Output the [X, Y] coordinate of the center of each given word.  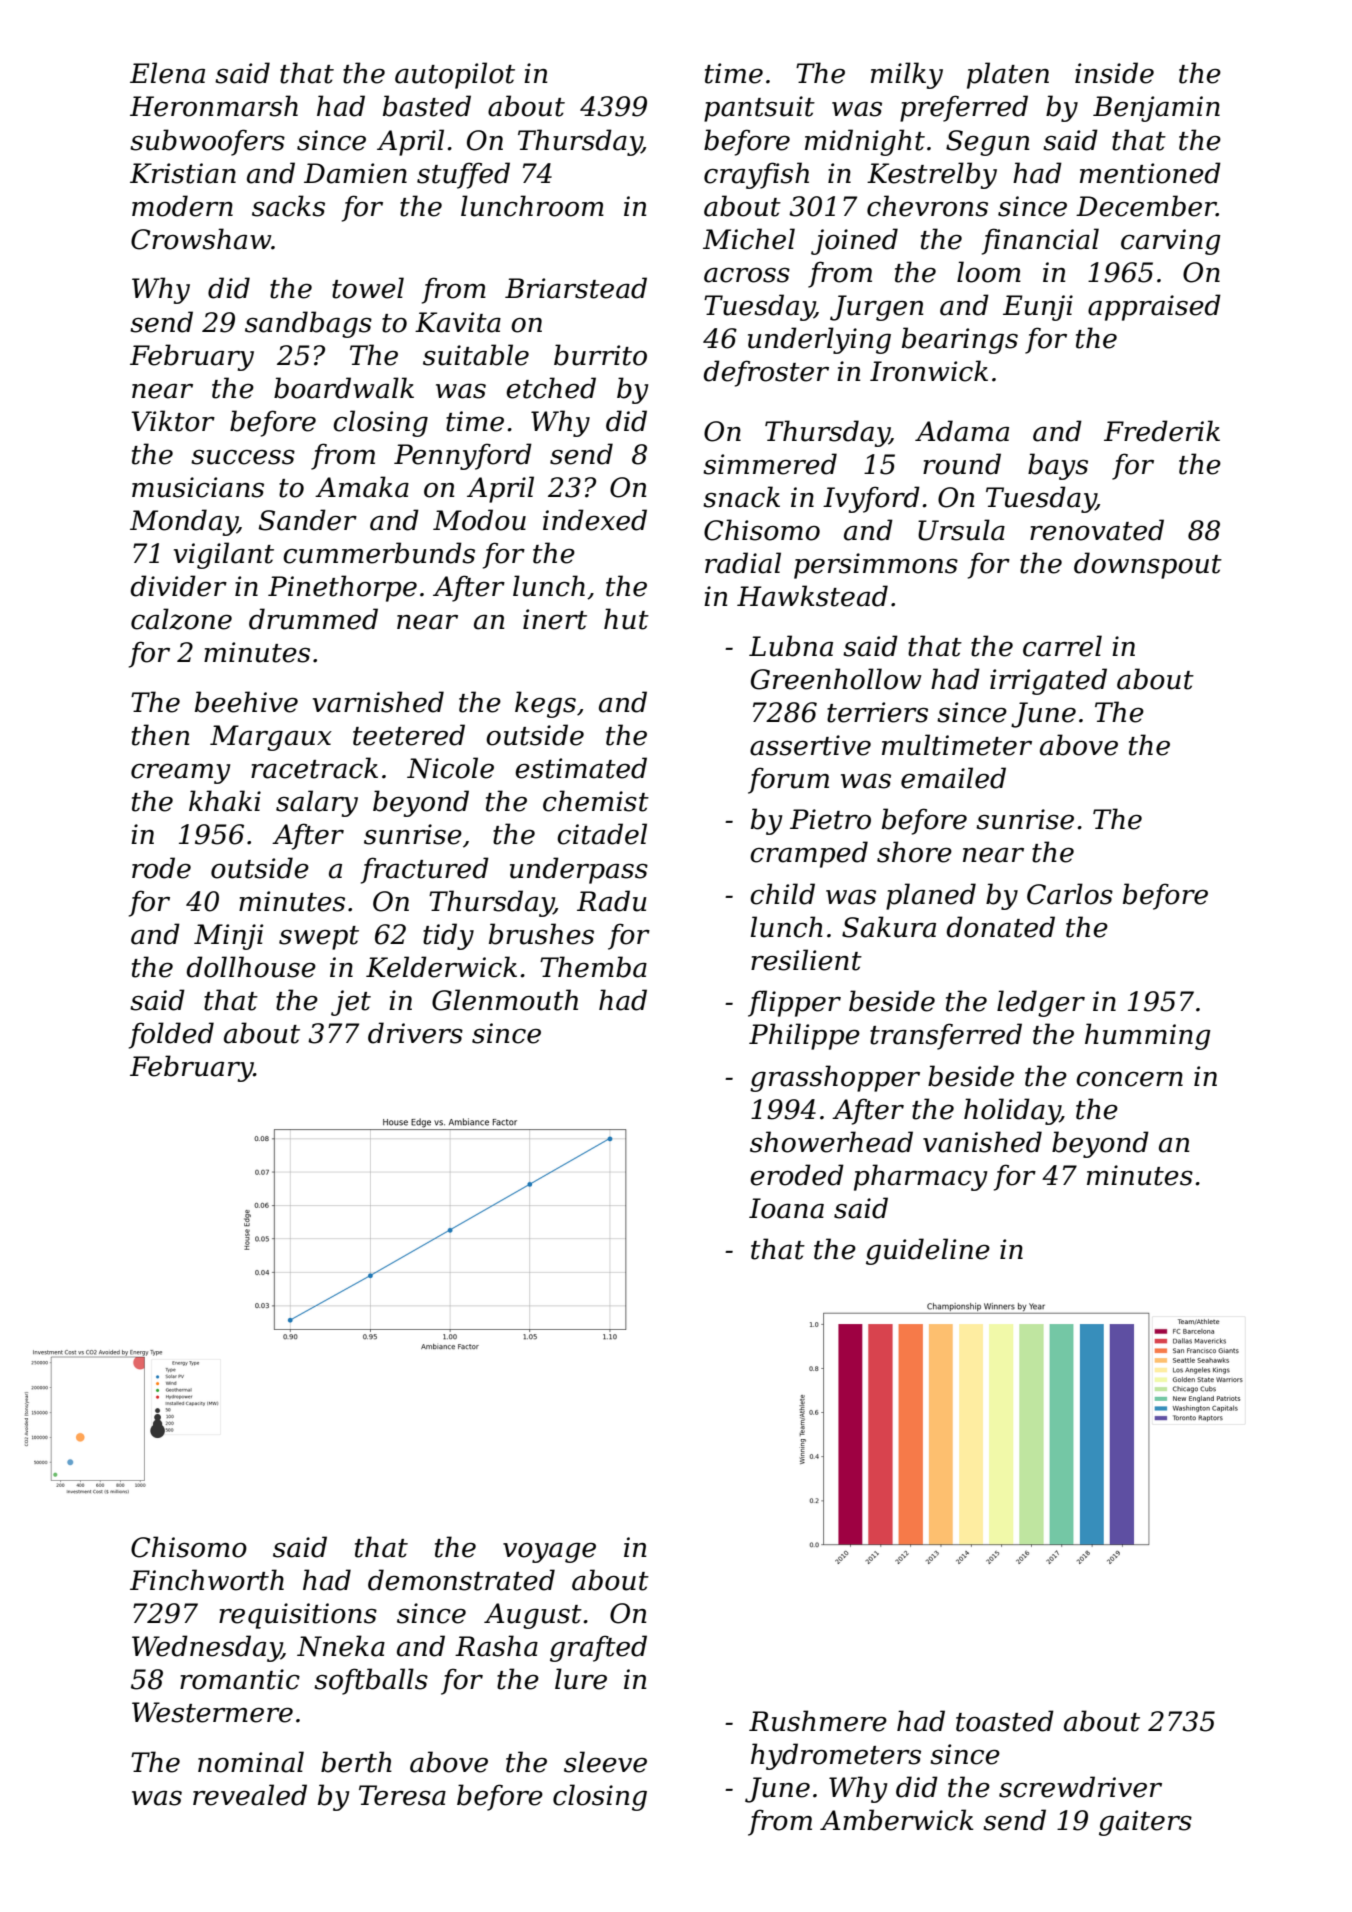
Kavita [458, 322]
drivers [415, 1033]
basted [427, 106]
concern [1129, 1079]
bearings [960, 340]
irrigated [1048, 681]
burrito [600, 355]
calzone [181, 619]
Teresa [402, 1795]
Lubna [791, 646]
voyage [549, 1553]
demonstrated [461, 1580]
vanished [982, 1142]
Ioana [786, 1208]
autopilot [455, 75]
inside [1114, 73]
